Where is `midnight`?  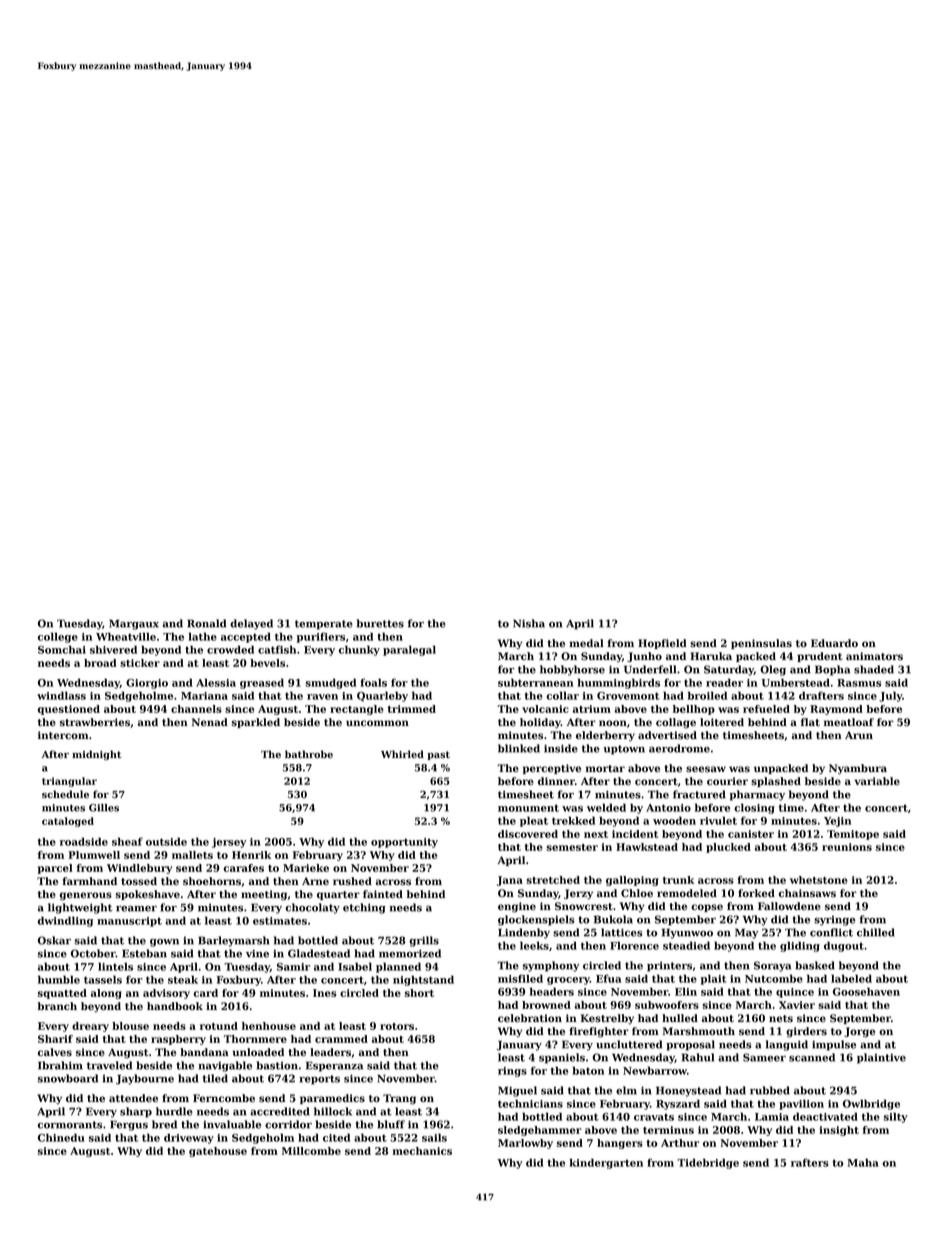
midnight is located at coordinates (96, 755).
